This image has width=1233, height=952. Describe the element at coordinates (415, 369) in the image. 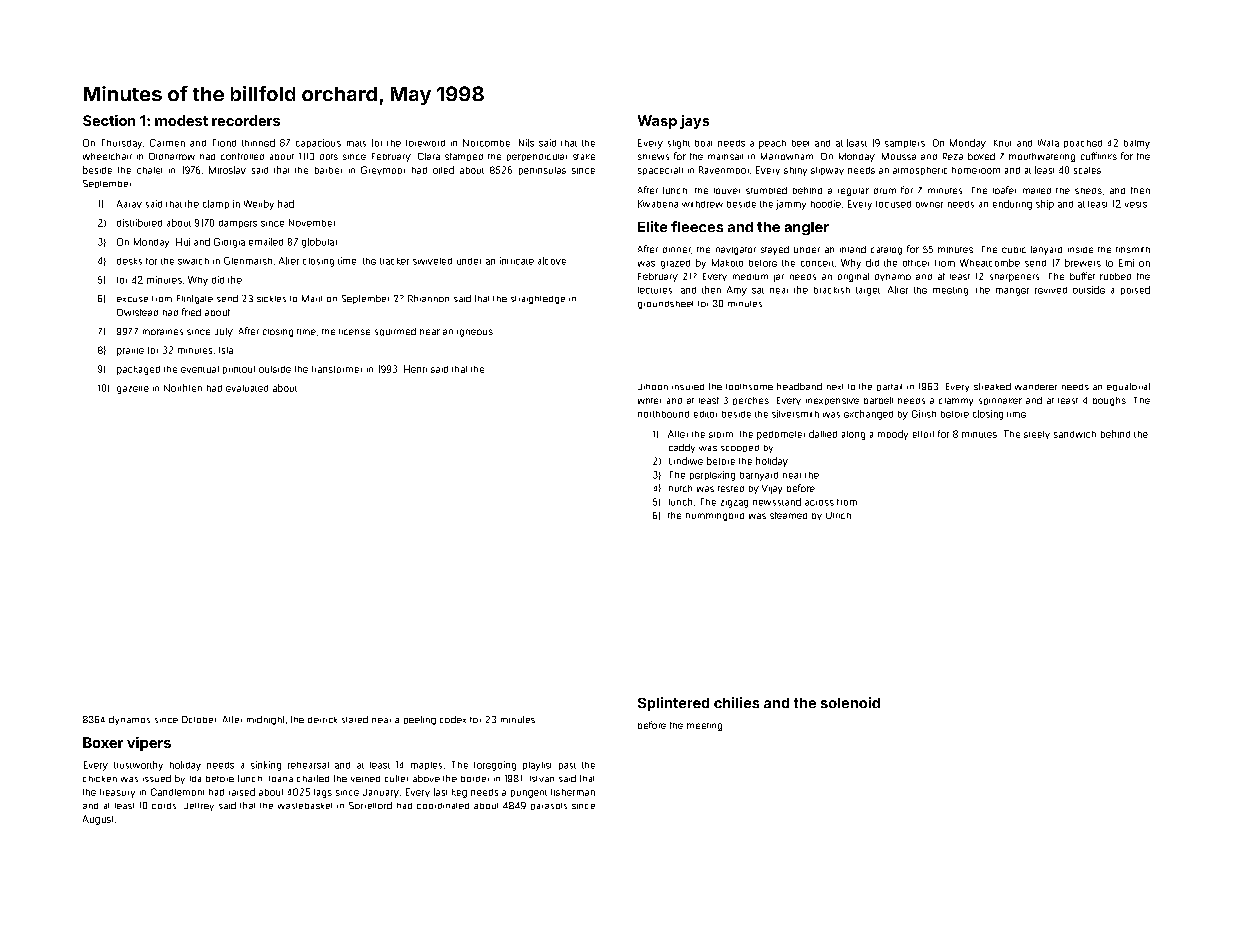

I see `Henri` at that location.
